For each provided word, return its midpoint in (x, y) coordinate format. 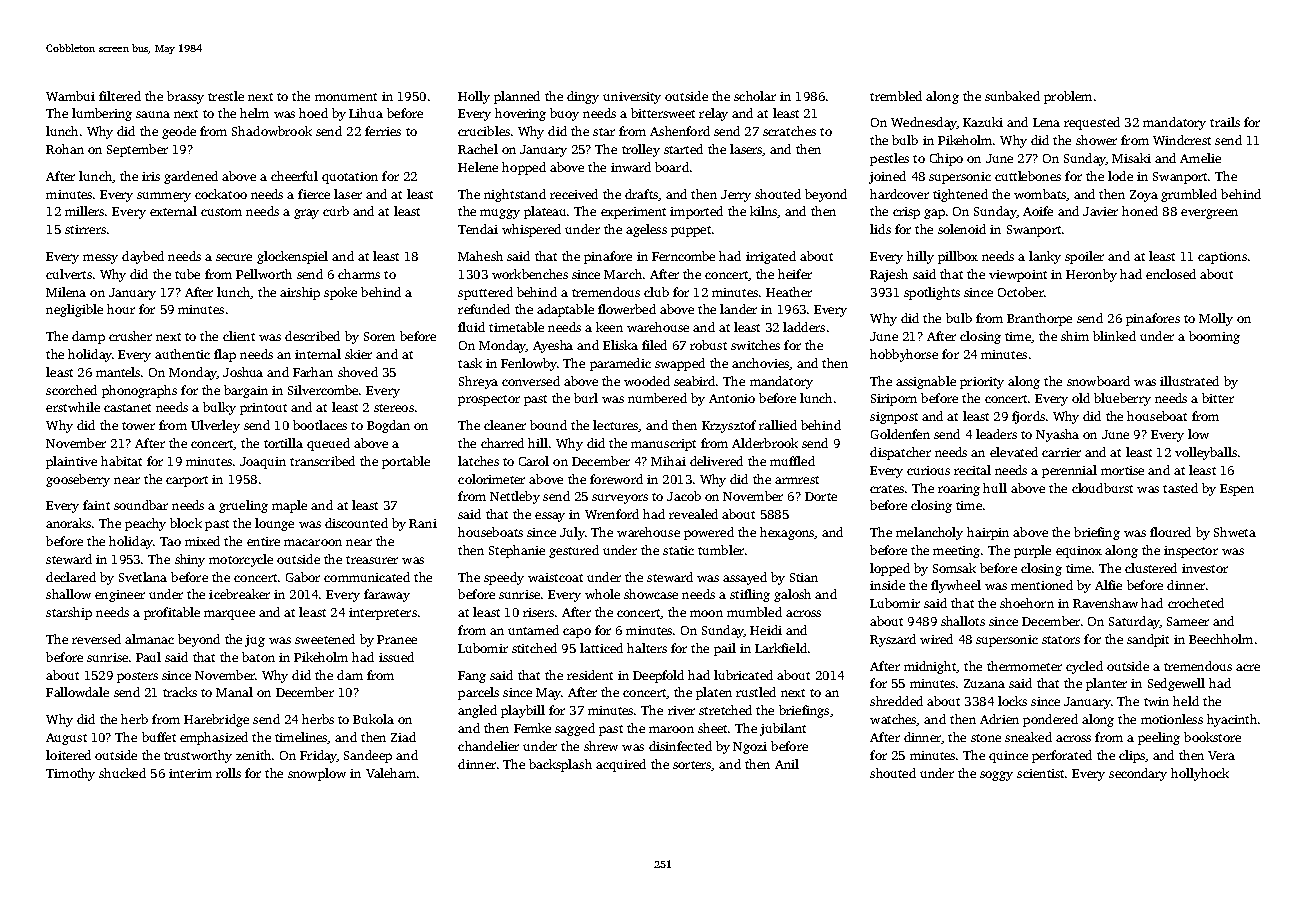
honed (1140, 211)
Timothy (70, 774)
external (173, 211)
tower (138, 426)
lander (738, 309)
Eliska (620, 345)
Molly (1216, 319)
